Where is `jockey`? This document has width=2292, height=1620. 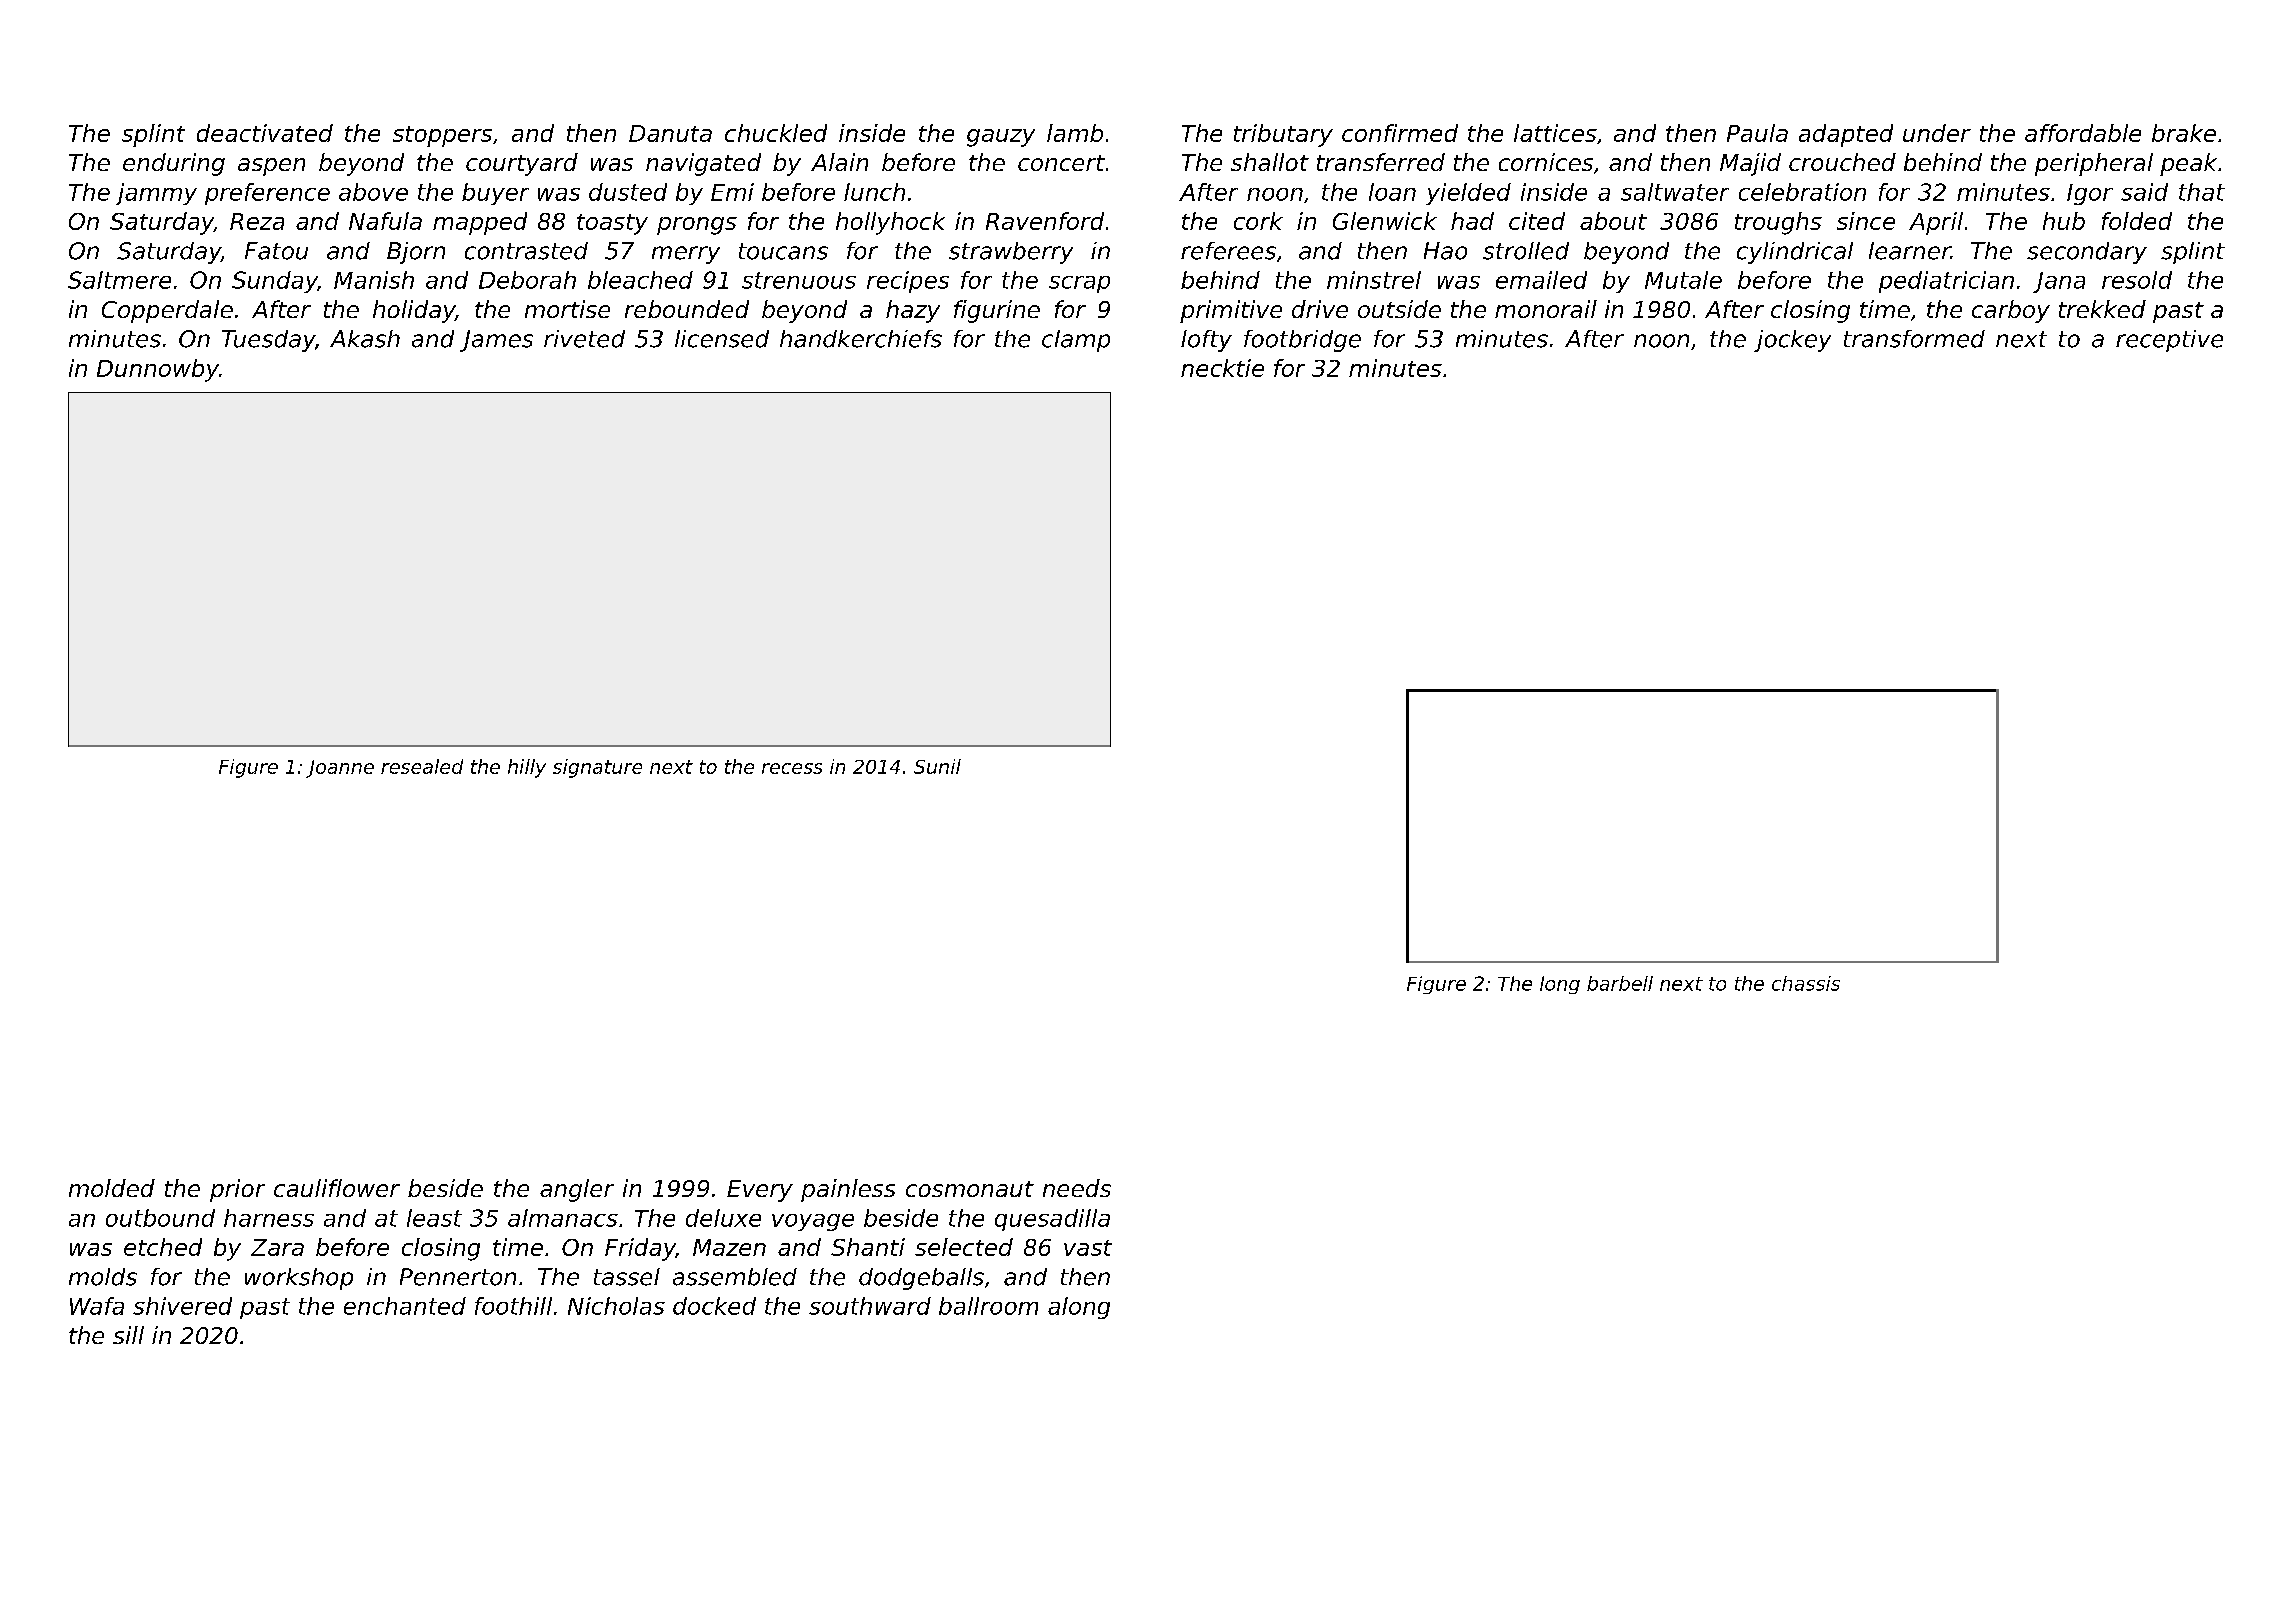
jockey is located at coordinates (1792, 341).
